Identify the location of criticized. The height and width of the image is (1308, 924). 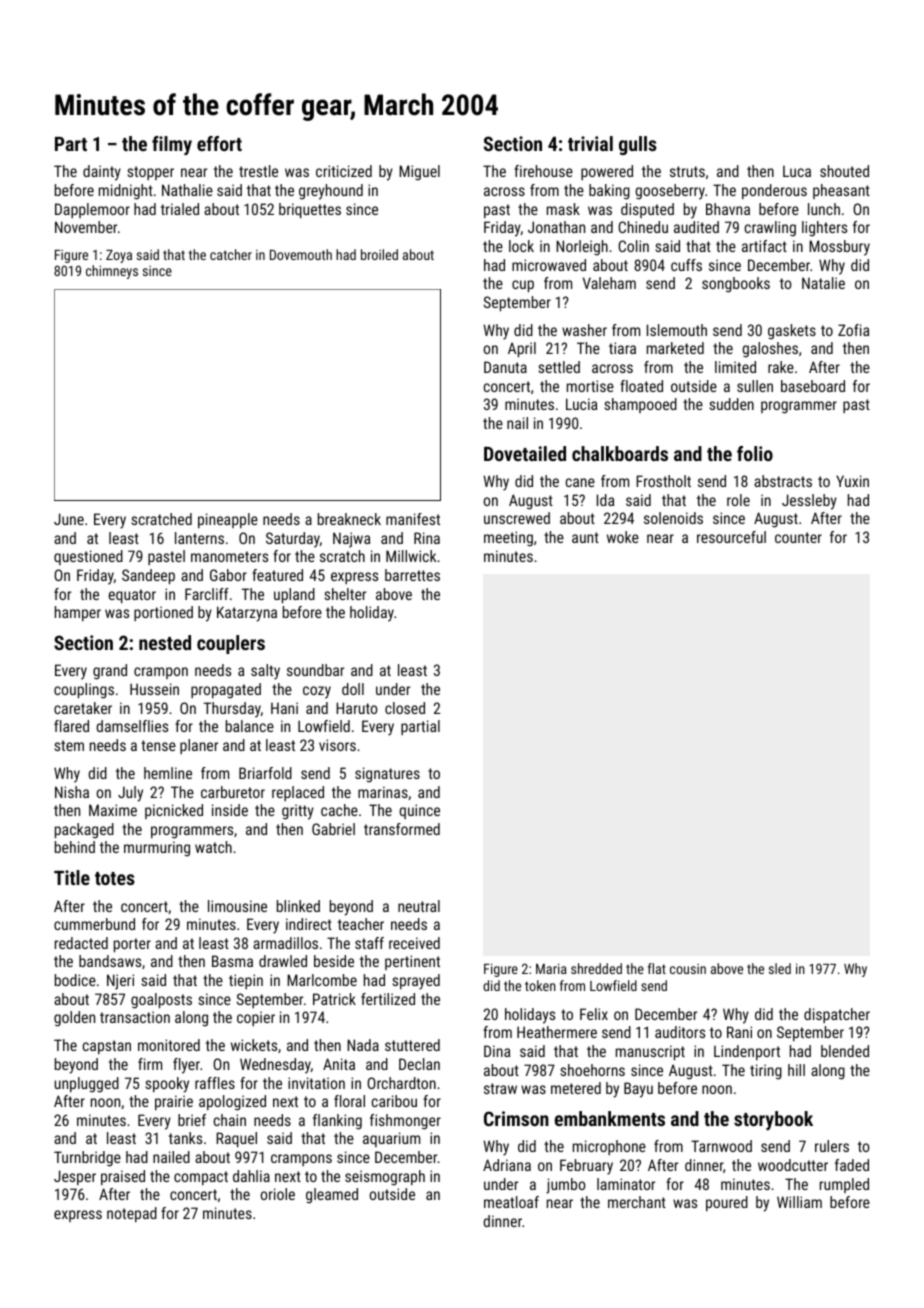
(344, 171).
